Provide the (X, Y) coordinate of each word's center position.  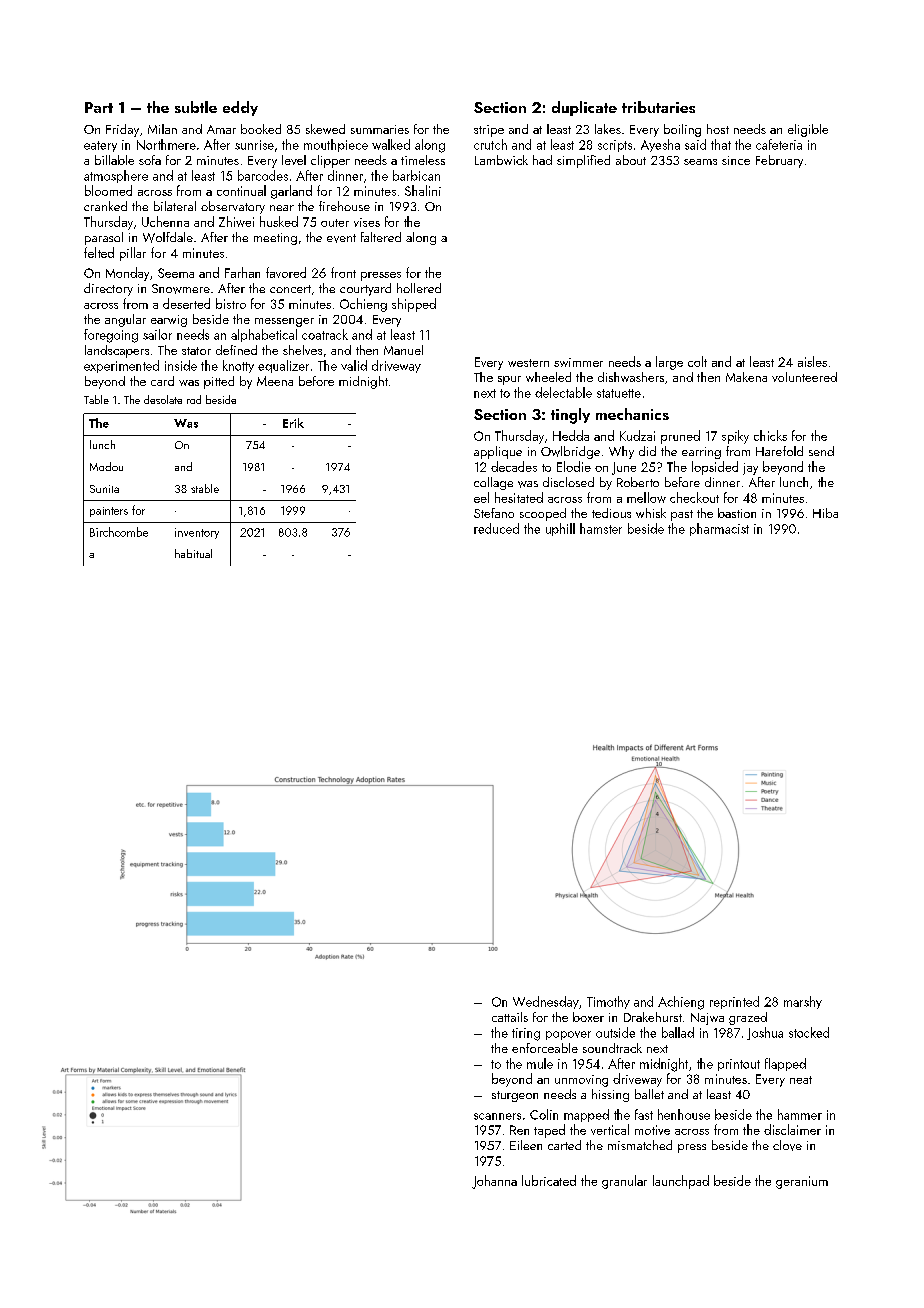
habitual (193, 553)
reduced (496, 528)
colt (697, 361)
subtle (196, 107)
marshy (803, 1002)
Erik (293, 423)
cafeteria (779, 144)
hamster (601, 528)
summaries (380, 129)
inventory (197, 533)
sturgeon (515, 1096)
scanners (497, 1116)
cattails (510, 1017)
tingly (570, 416)
